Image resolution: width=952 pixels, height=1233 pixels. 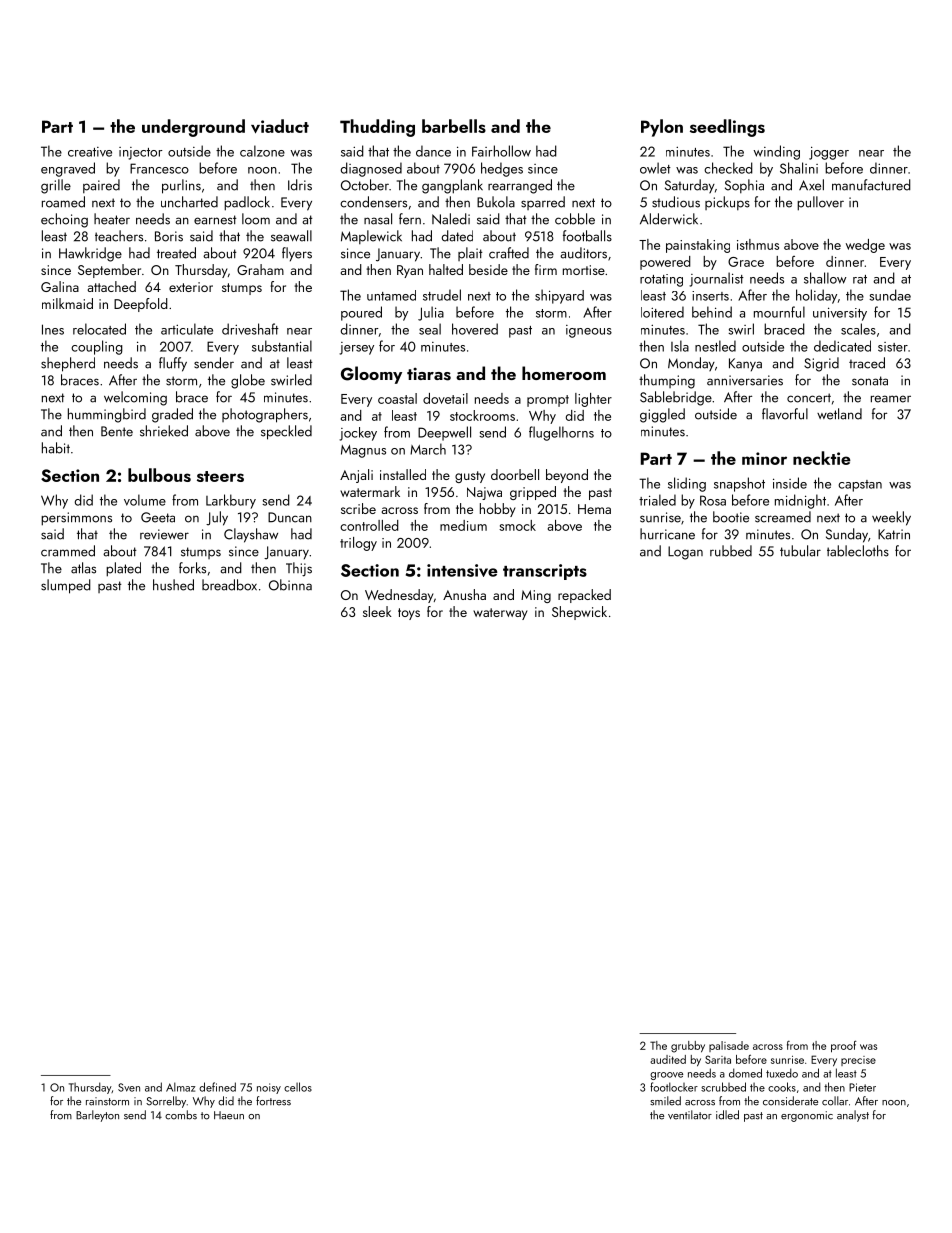 I want to click on grubby, so click(x=688, y=1047).
